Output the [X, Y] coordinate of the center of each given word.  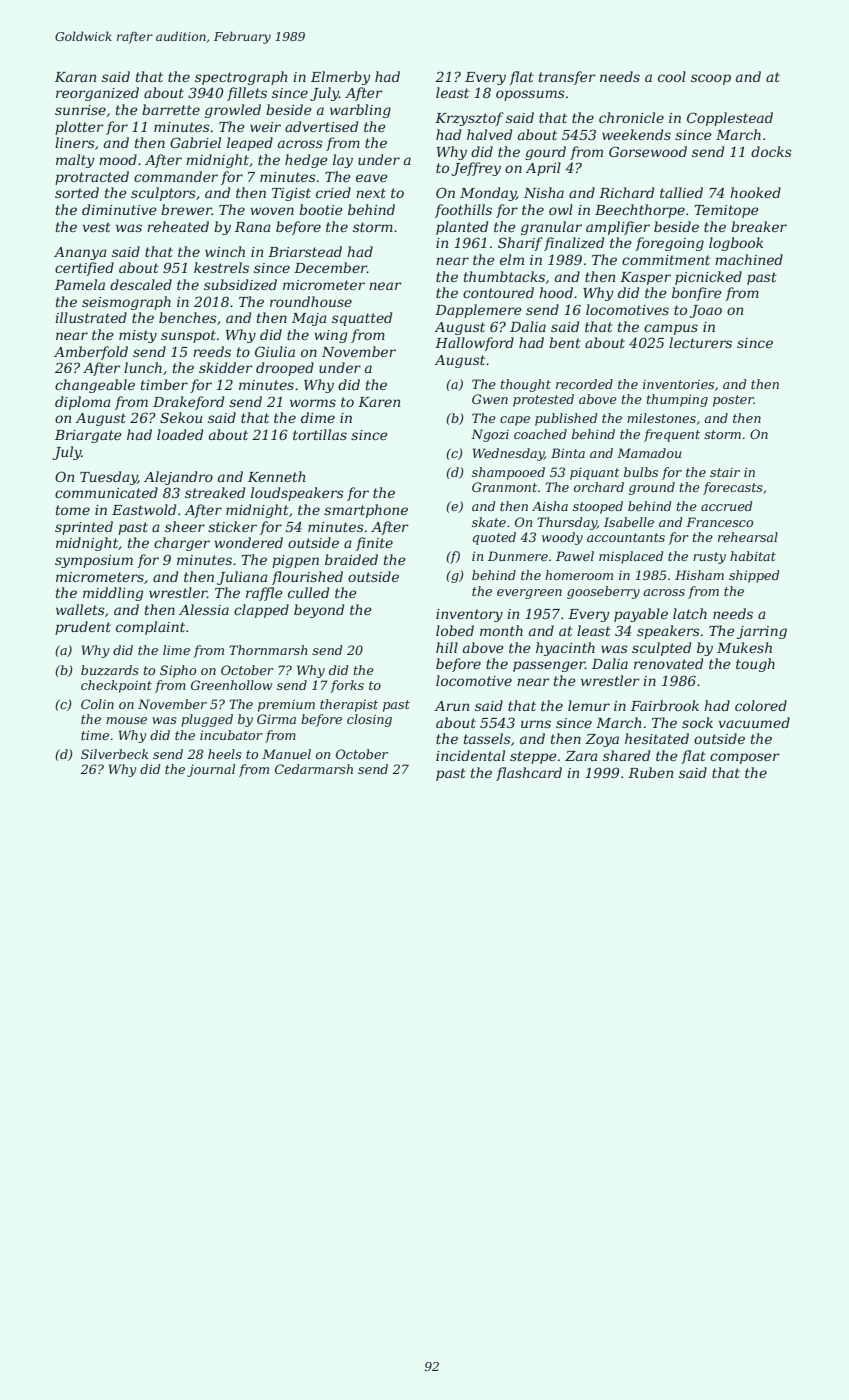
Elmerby [341, 78]
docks [771, 151]
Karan [75, 77]
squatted [362, 319]
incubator [231, 735]
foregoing [669, 244]
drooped [285, 369]
